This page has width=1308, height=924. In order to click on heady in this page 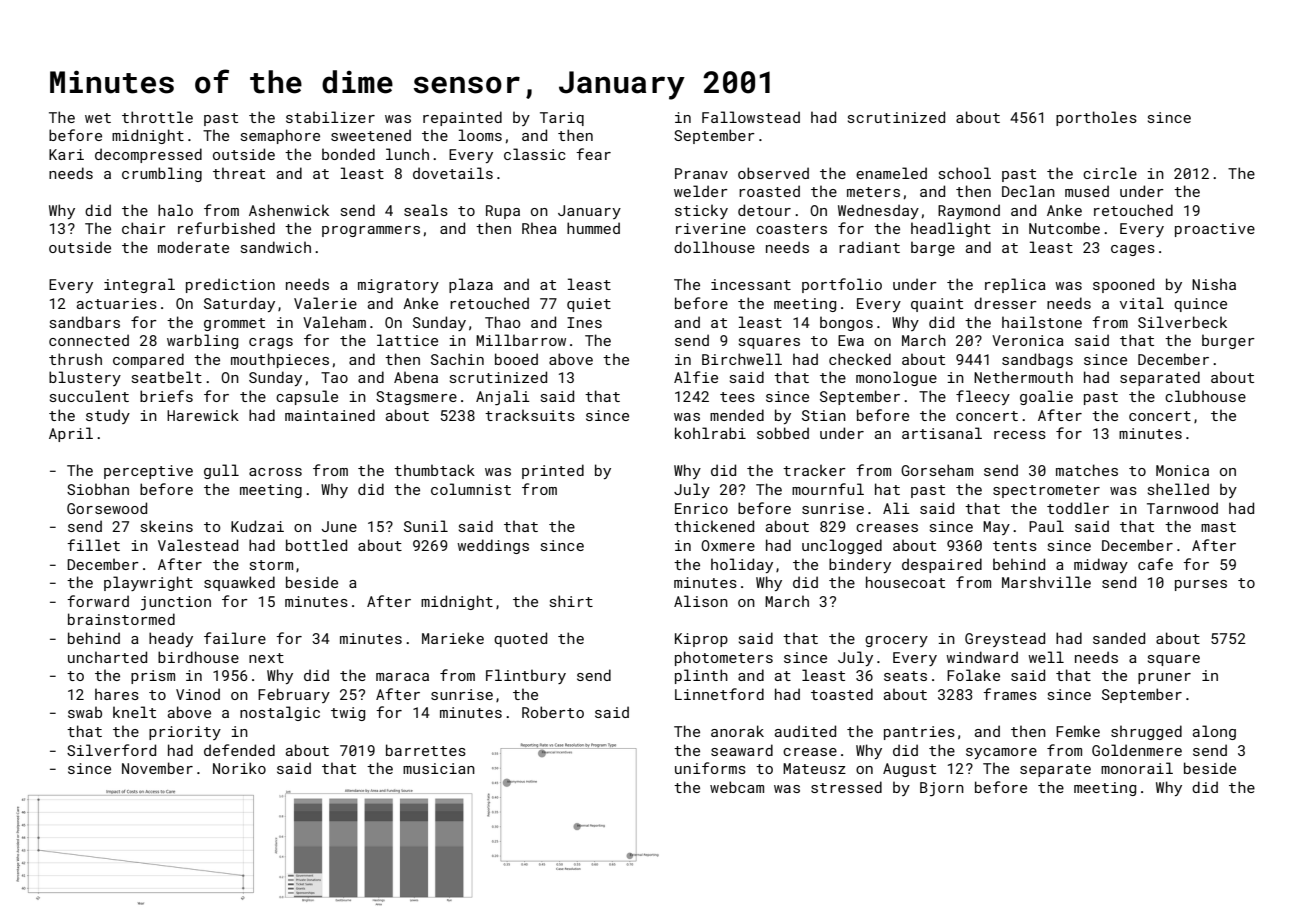, I will do `click(171, 639)`.
